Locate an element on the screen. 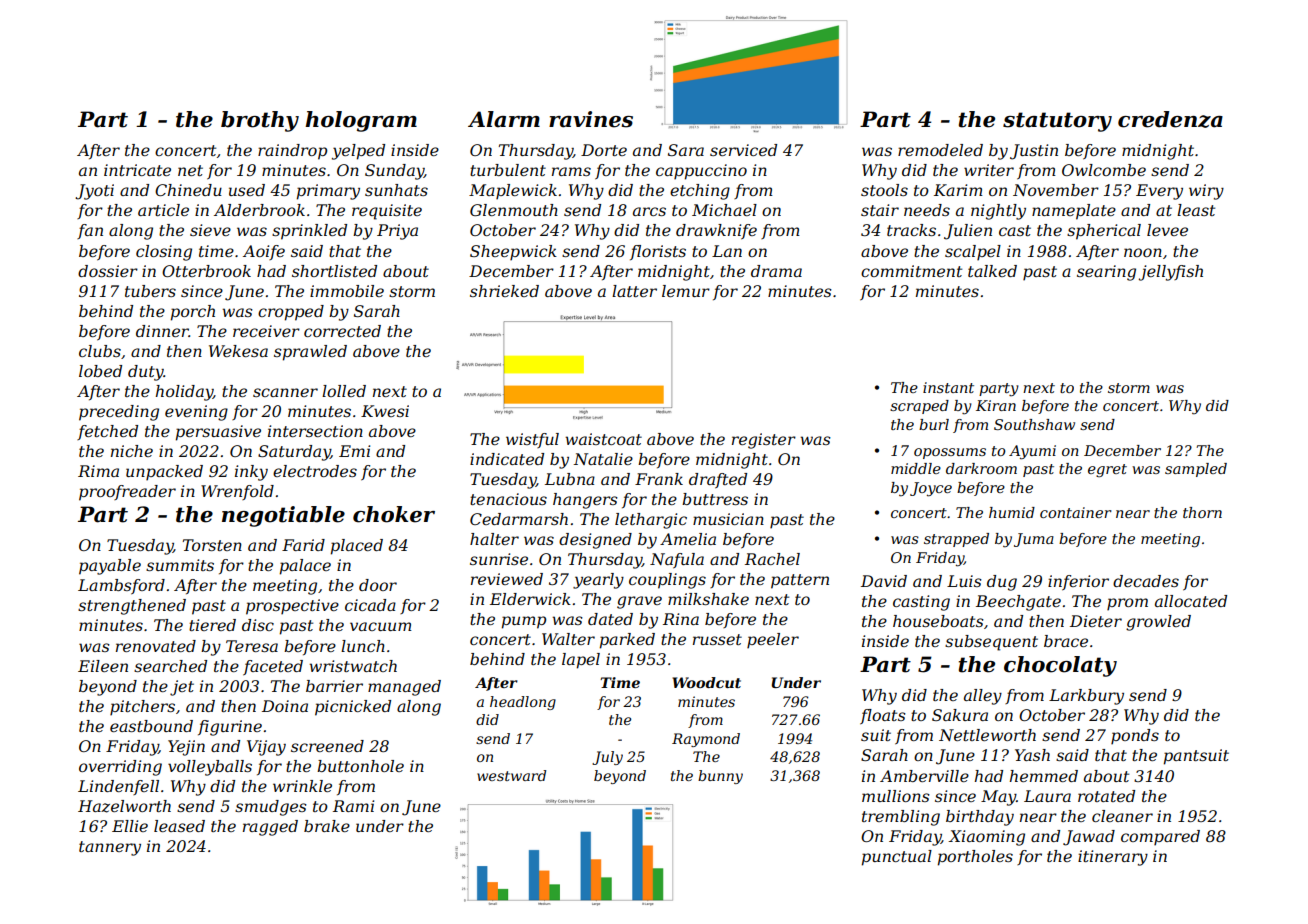 The image size is (1308, 924). credenza is located at coordinates (1170, 119).
